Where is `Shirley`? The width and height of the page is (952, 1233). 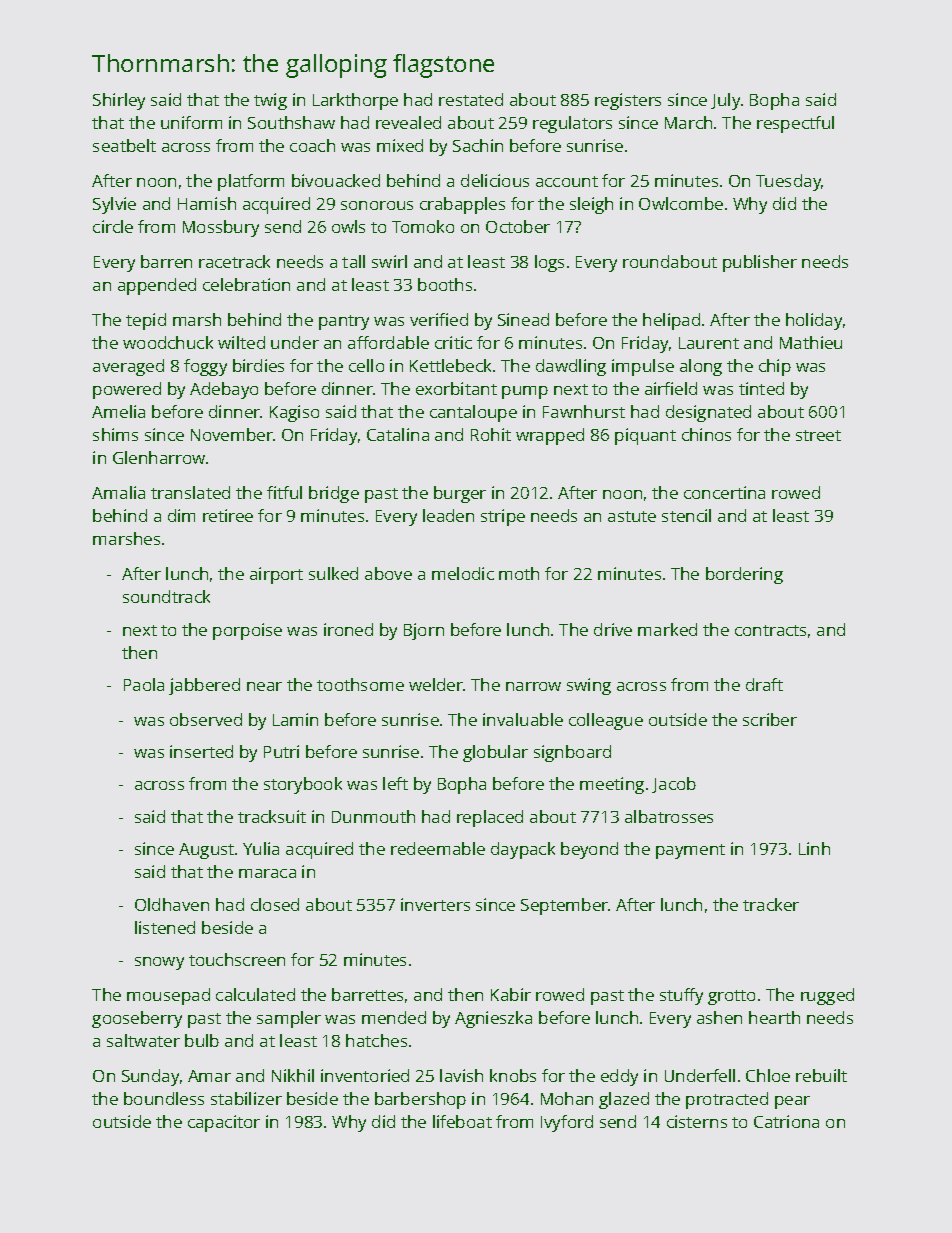 Shirley is located at coordinates (119, 101).
